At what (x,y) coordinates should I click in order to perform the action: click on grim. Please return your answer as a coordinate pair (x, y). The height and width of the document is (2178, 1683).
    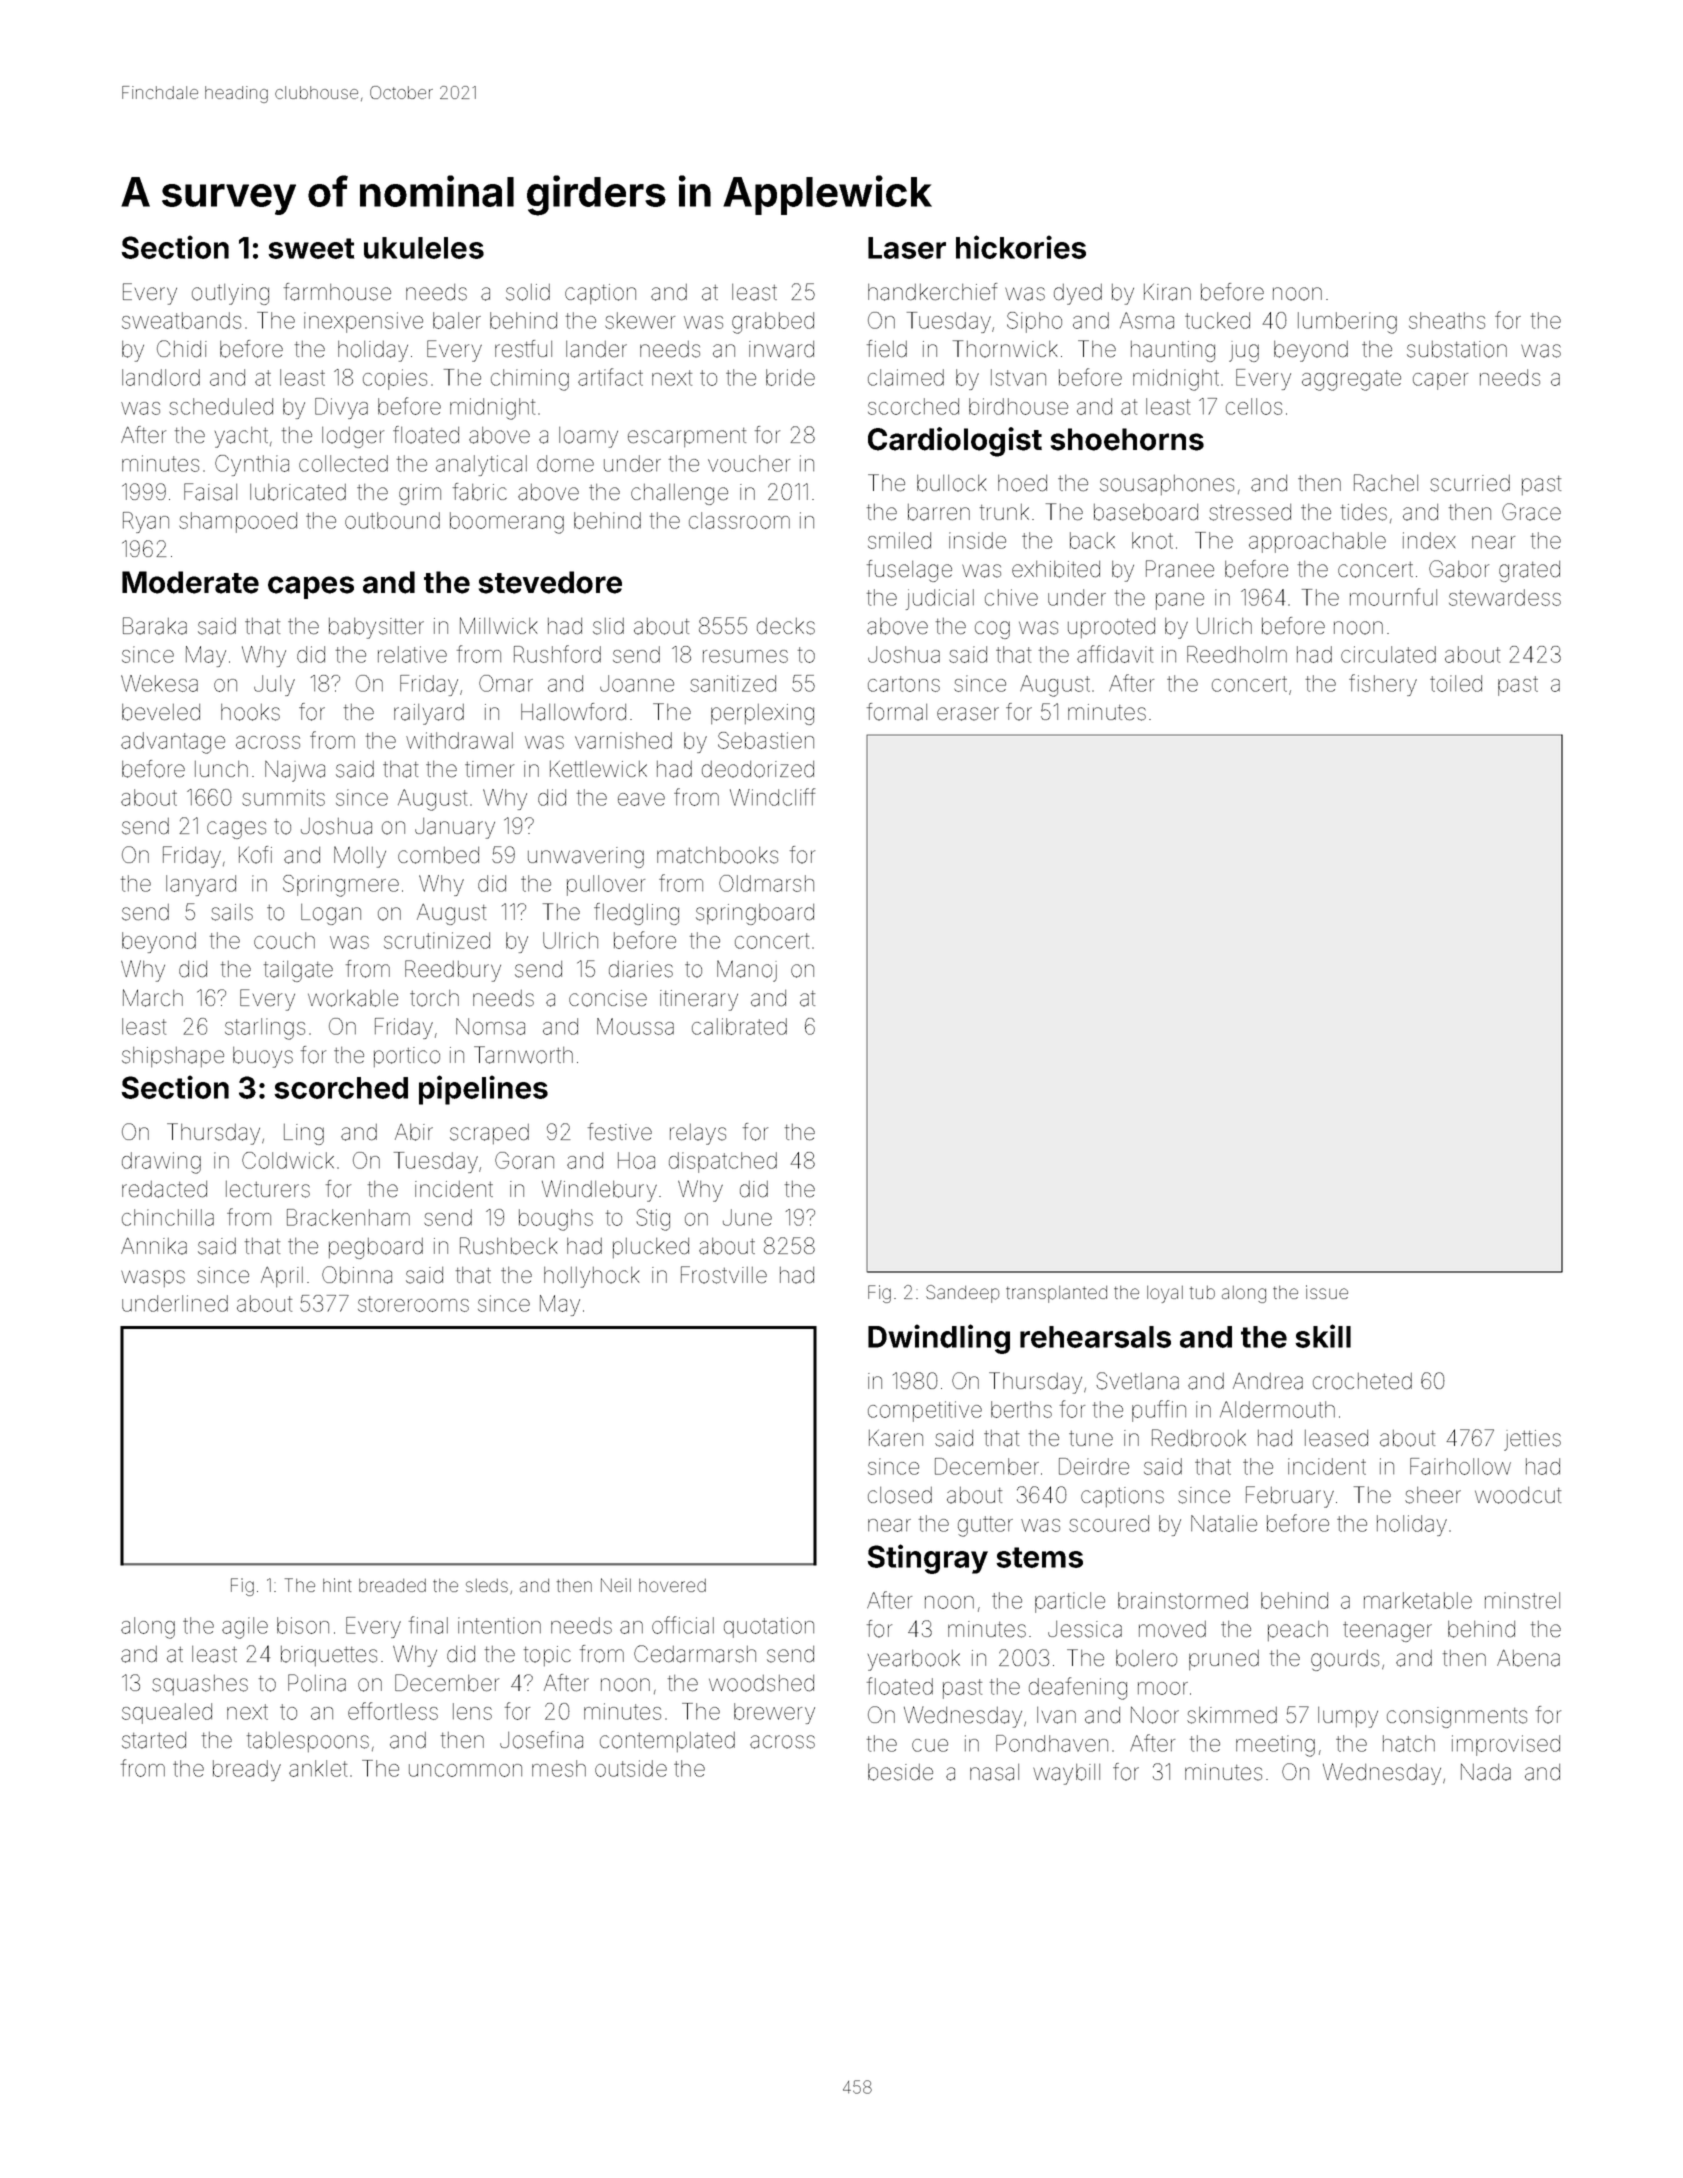
    Looking at the image, I should click on (420, 494).
